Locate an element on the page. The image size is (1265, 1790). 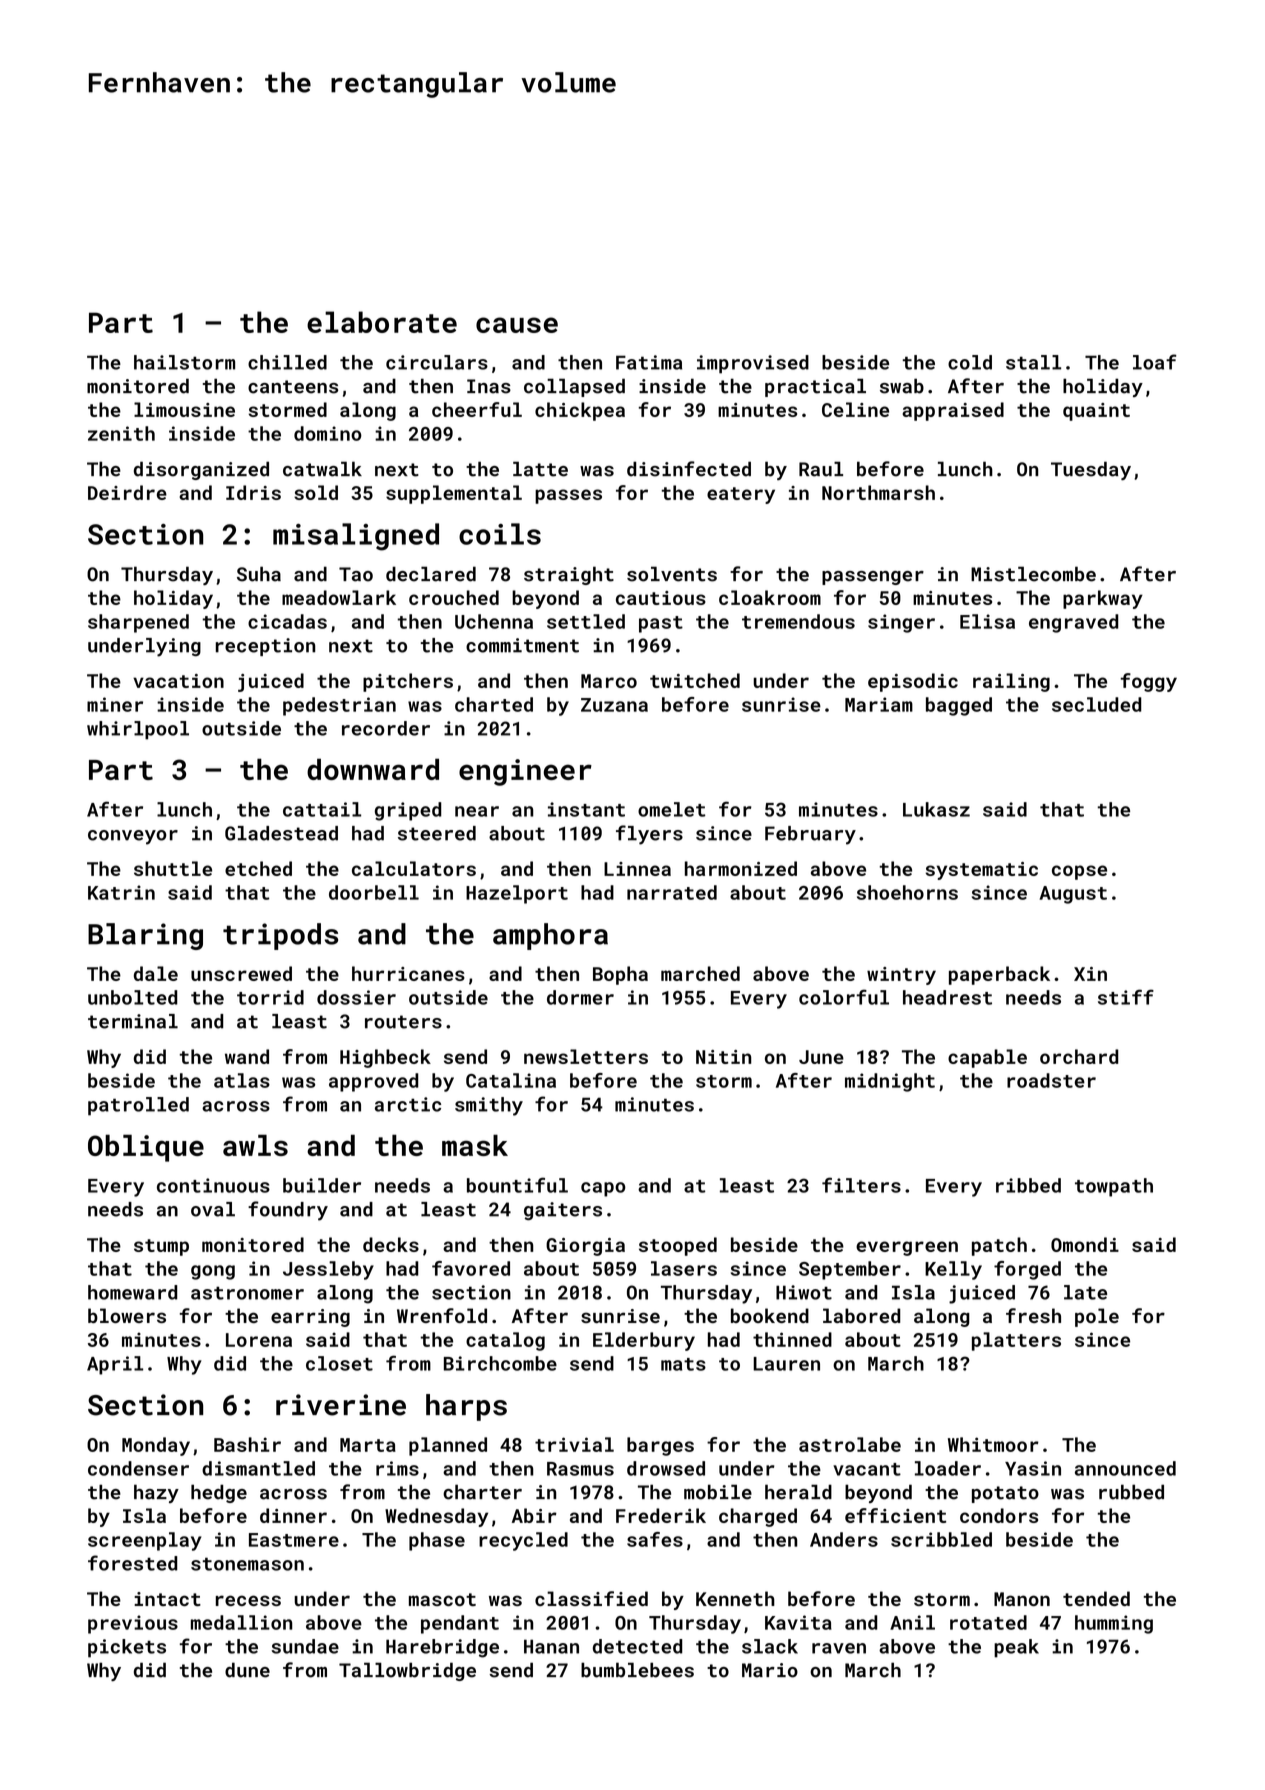
peak is located at coordinates (1016, 1648).
